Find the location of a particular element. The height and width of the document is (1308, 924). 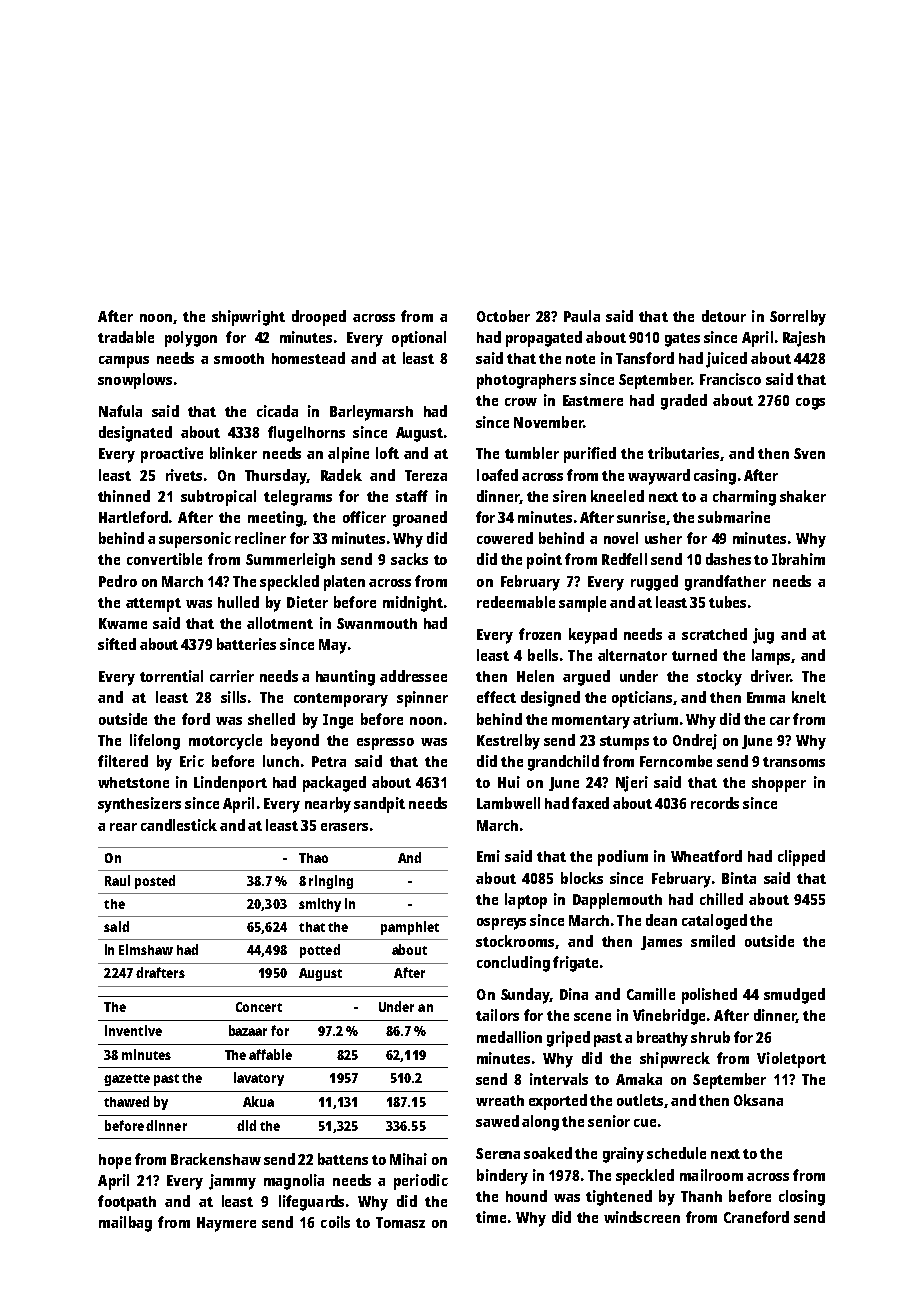

Swanmouth is located at coordinates (377, 623).
